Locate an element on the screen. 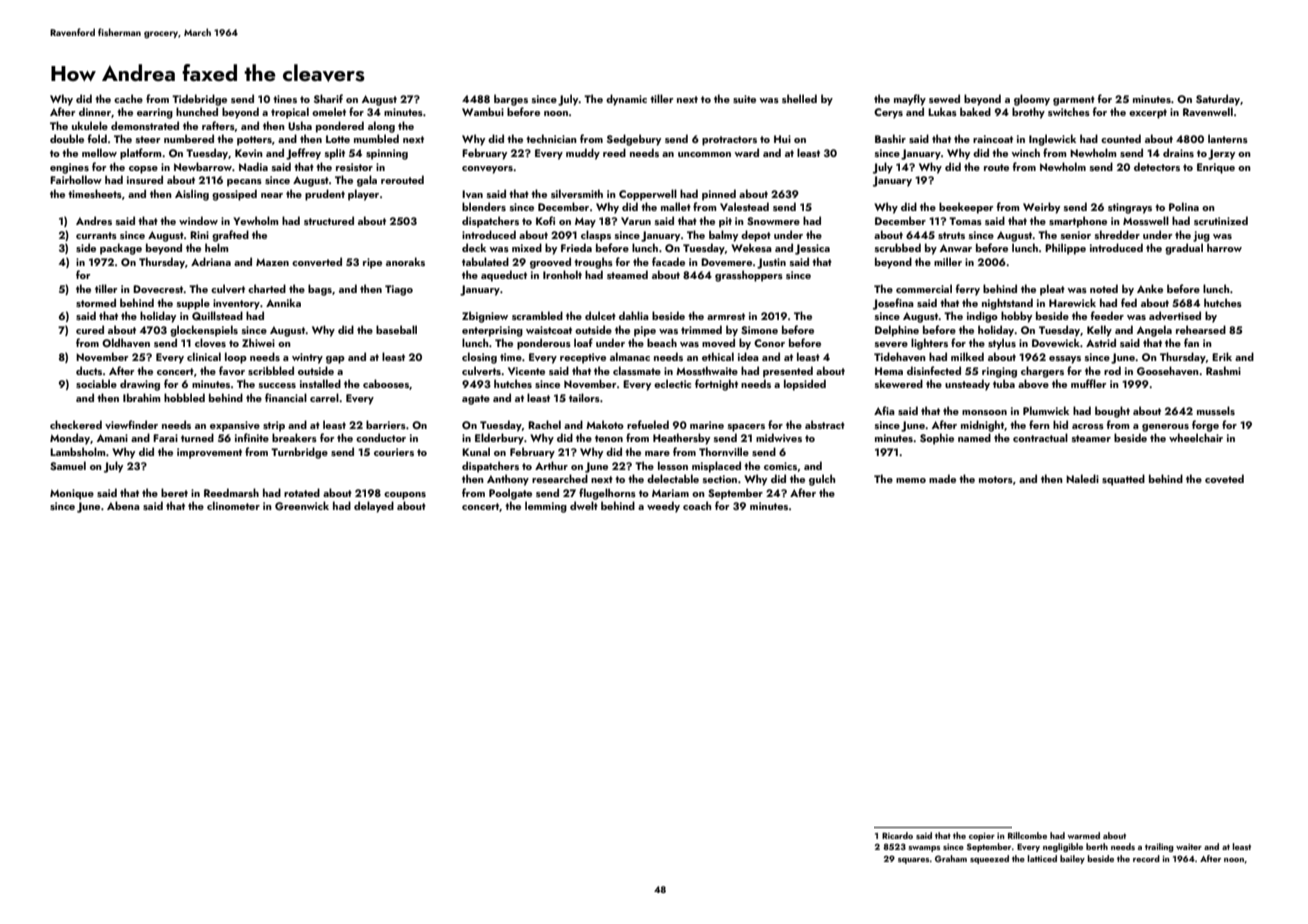 The image size is (1308, 924). glockenspiels is located at coordinates (204, 331).
